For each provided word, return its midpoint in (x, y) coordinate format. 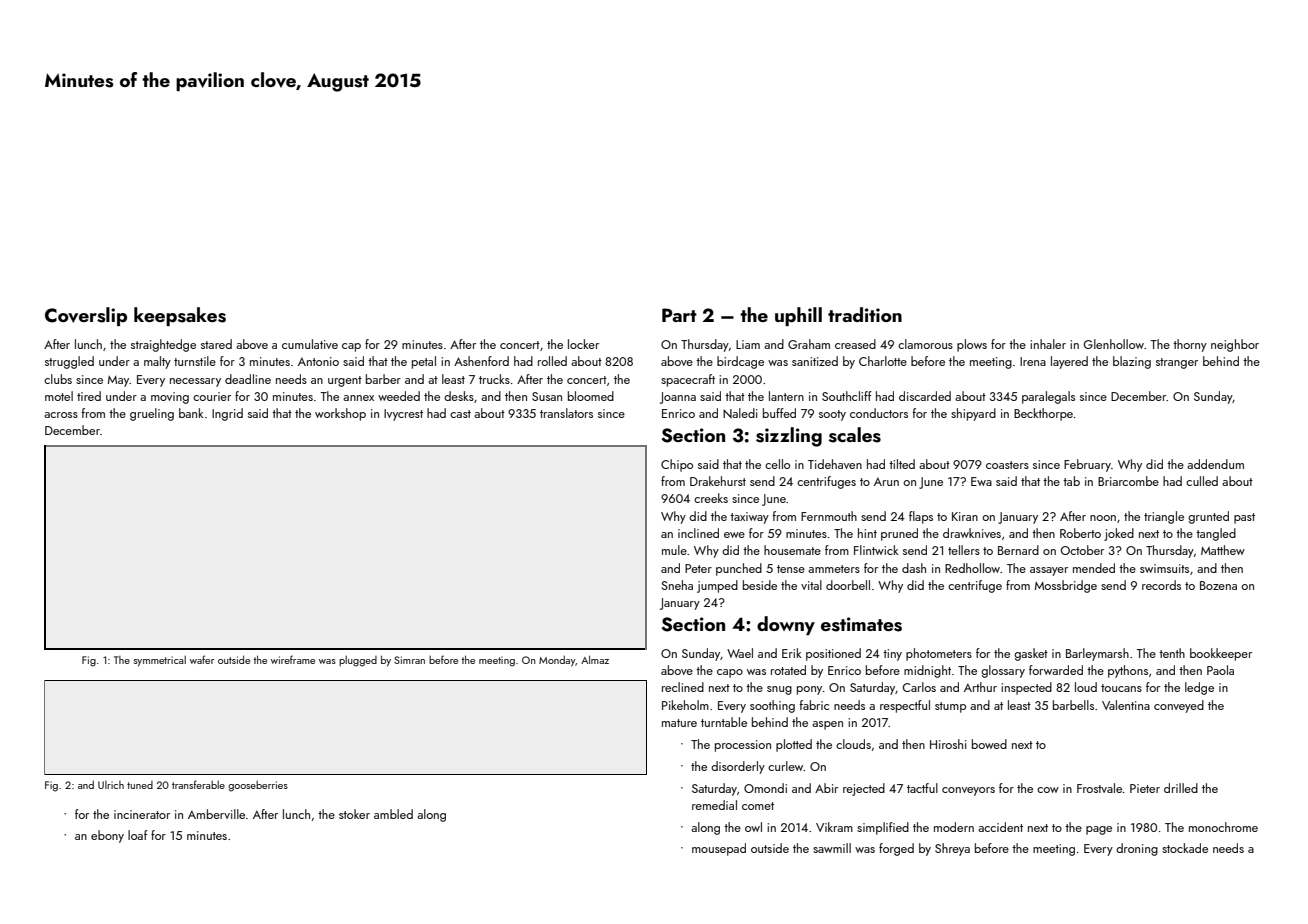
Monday (557, 661)
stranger (1177, 363)
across (61, 415)
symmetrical (160, 661)
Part (679, 315)
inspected (1026, 688)
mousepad (719, 849)
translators (566, 413)
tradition (865, 314)
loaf (138, 835)
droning (1137, 849)
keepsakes (180, 316)
